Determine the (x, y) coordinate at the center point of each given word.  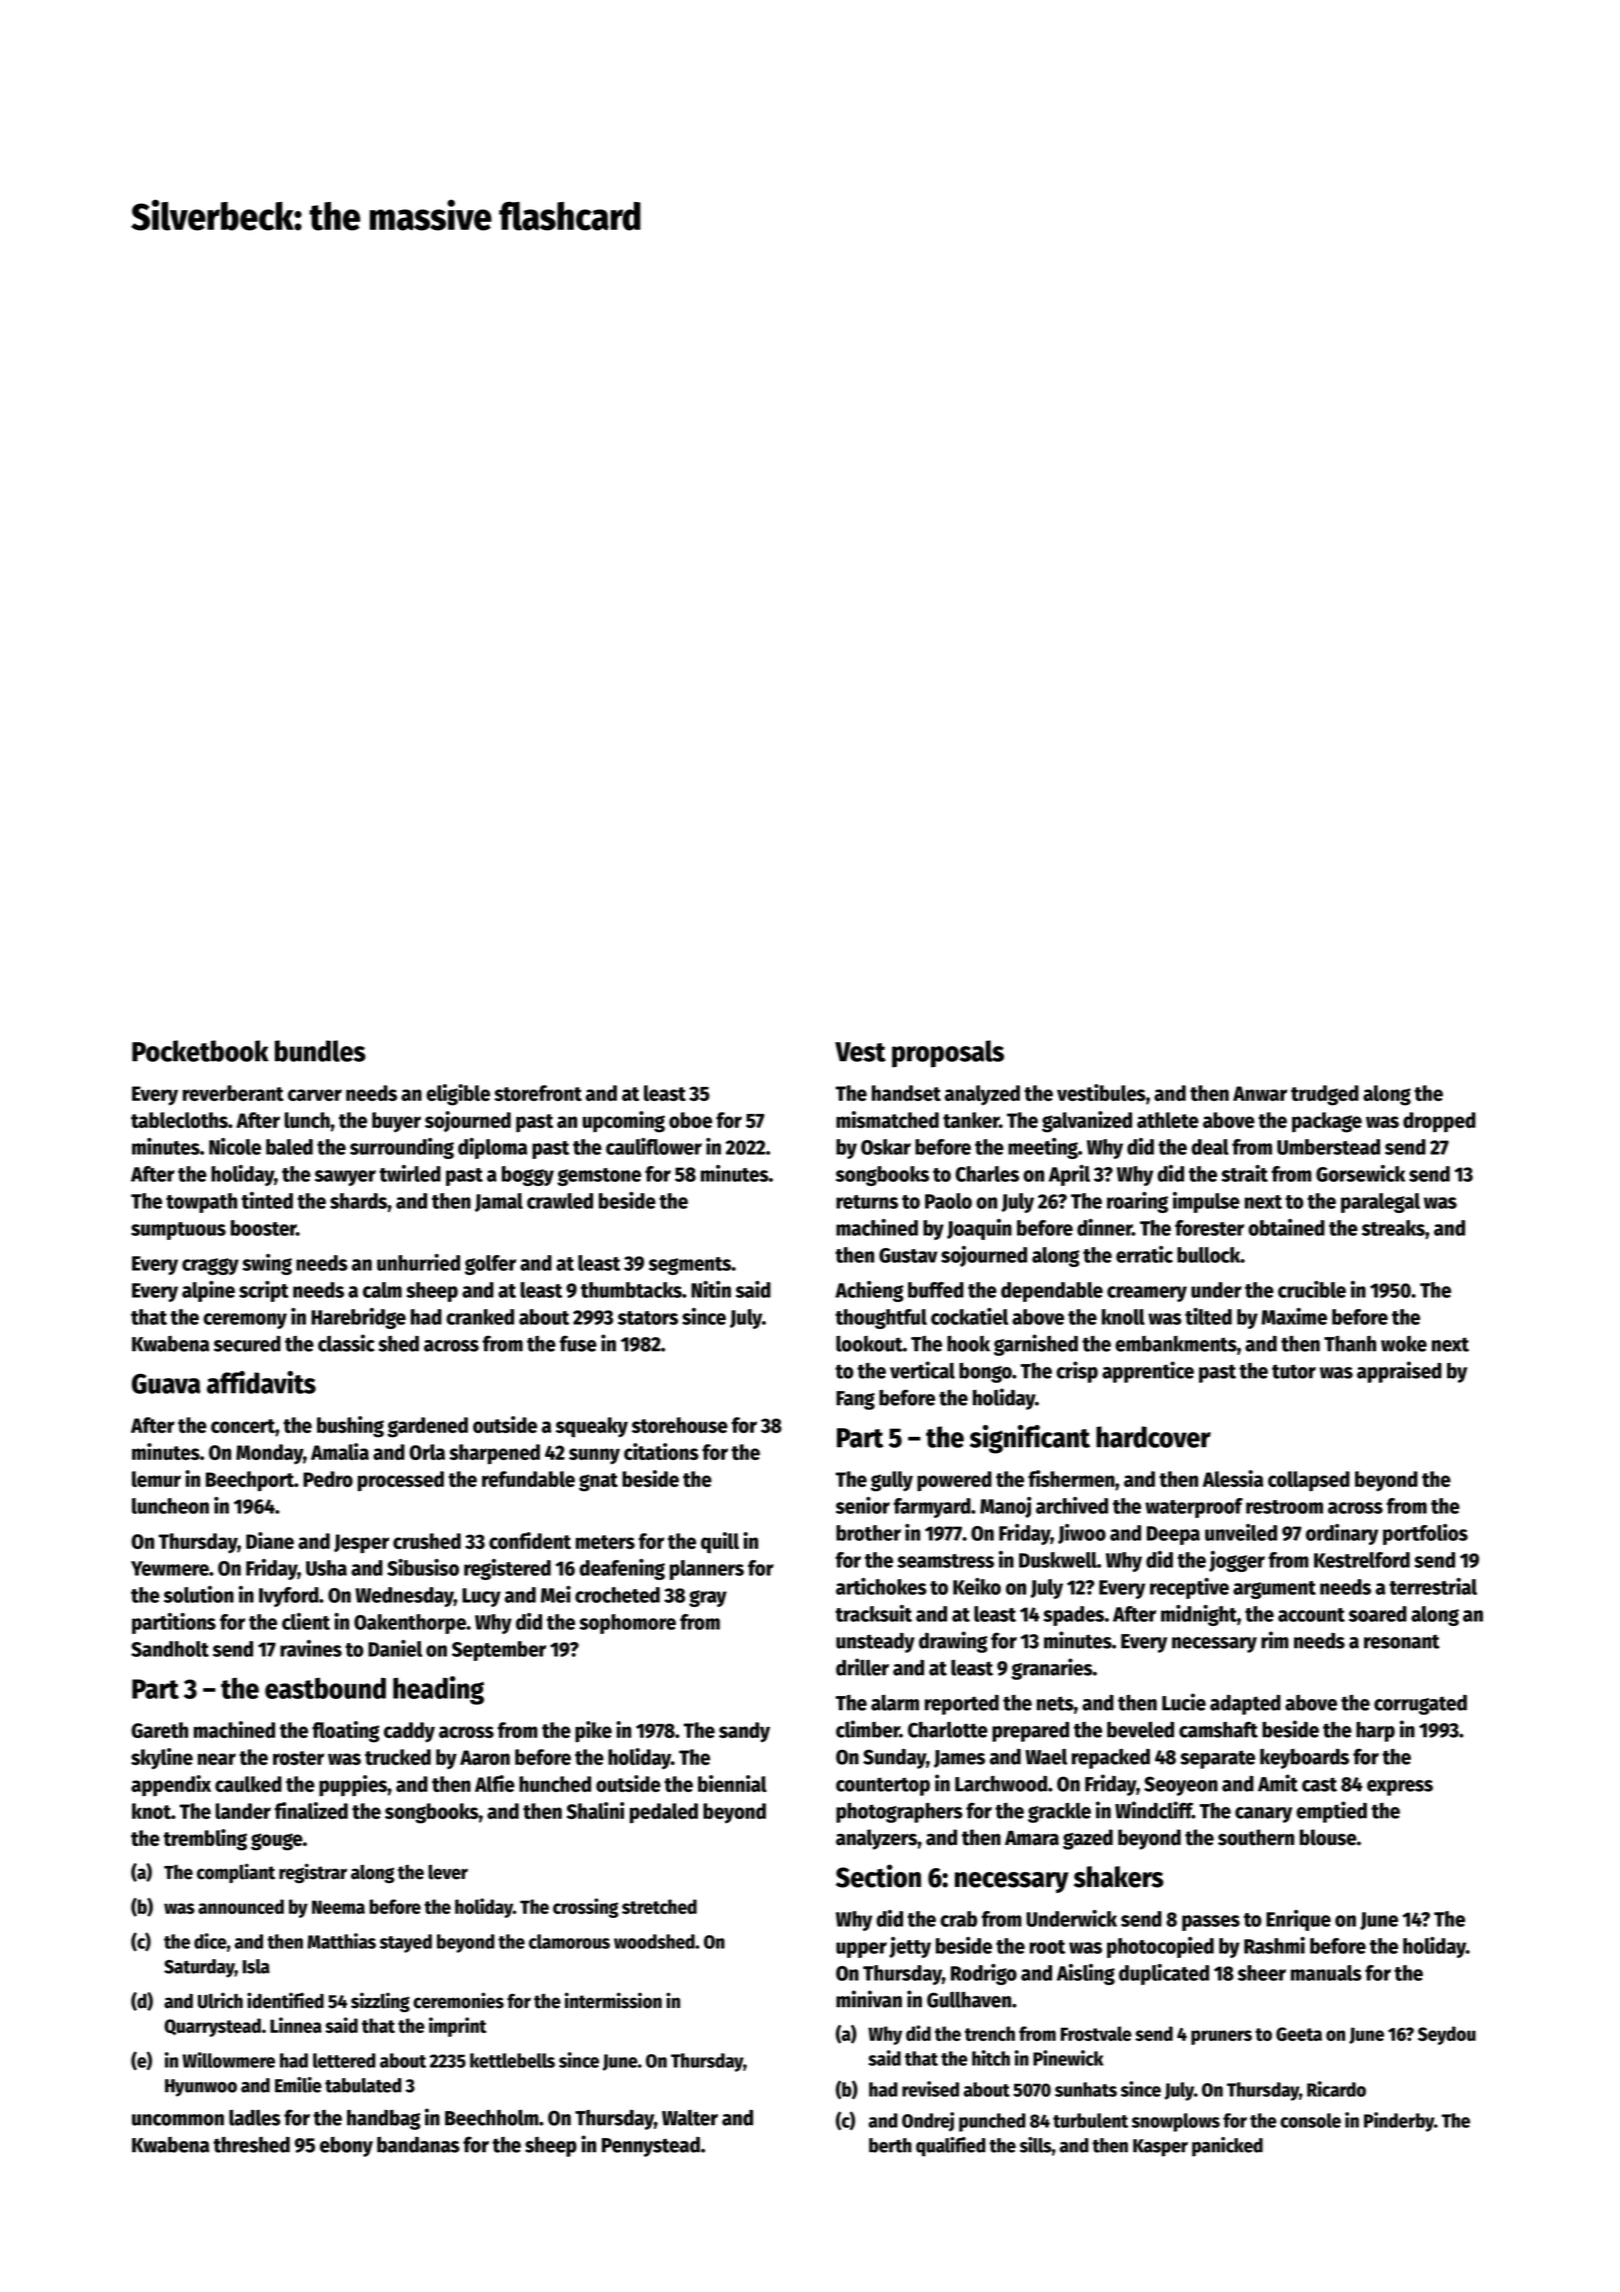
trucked (398, 1757)
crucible (1312, 1289)
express (1400, 1788)
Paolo (948, 1201)
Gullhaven (969, 2000)
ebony (346, 2147)
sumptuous (178, 1231)
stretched (659, 1906)
